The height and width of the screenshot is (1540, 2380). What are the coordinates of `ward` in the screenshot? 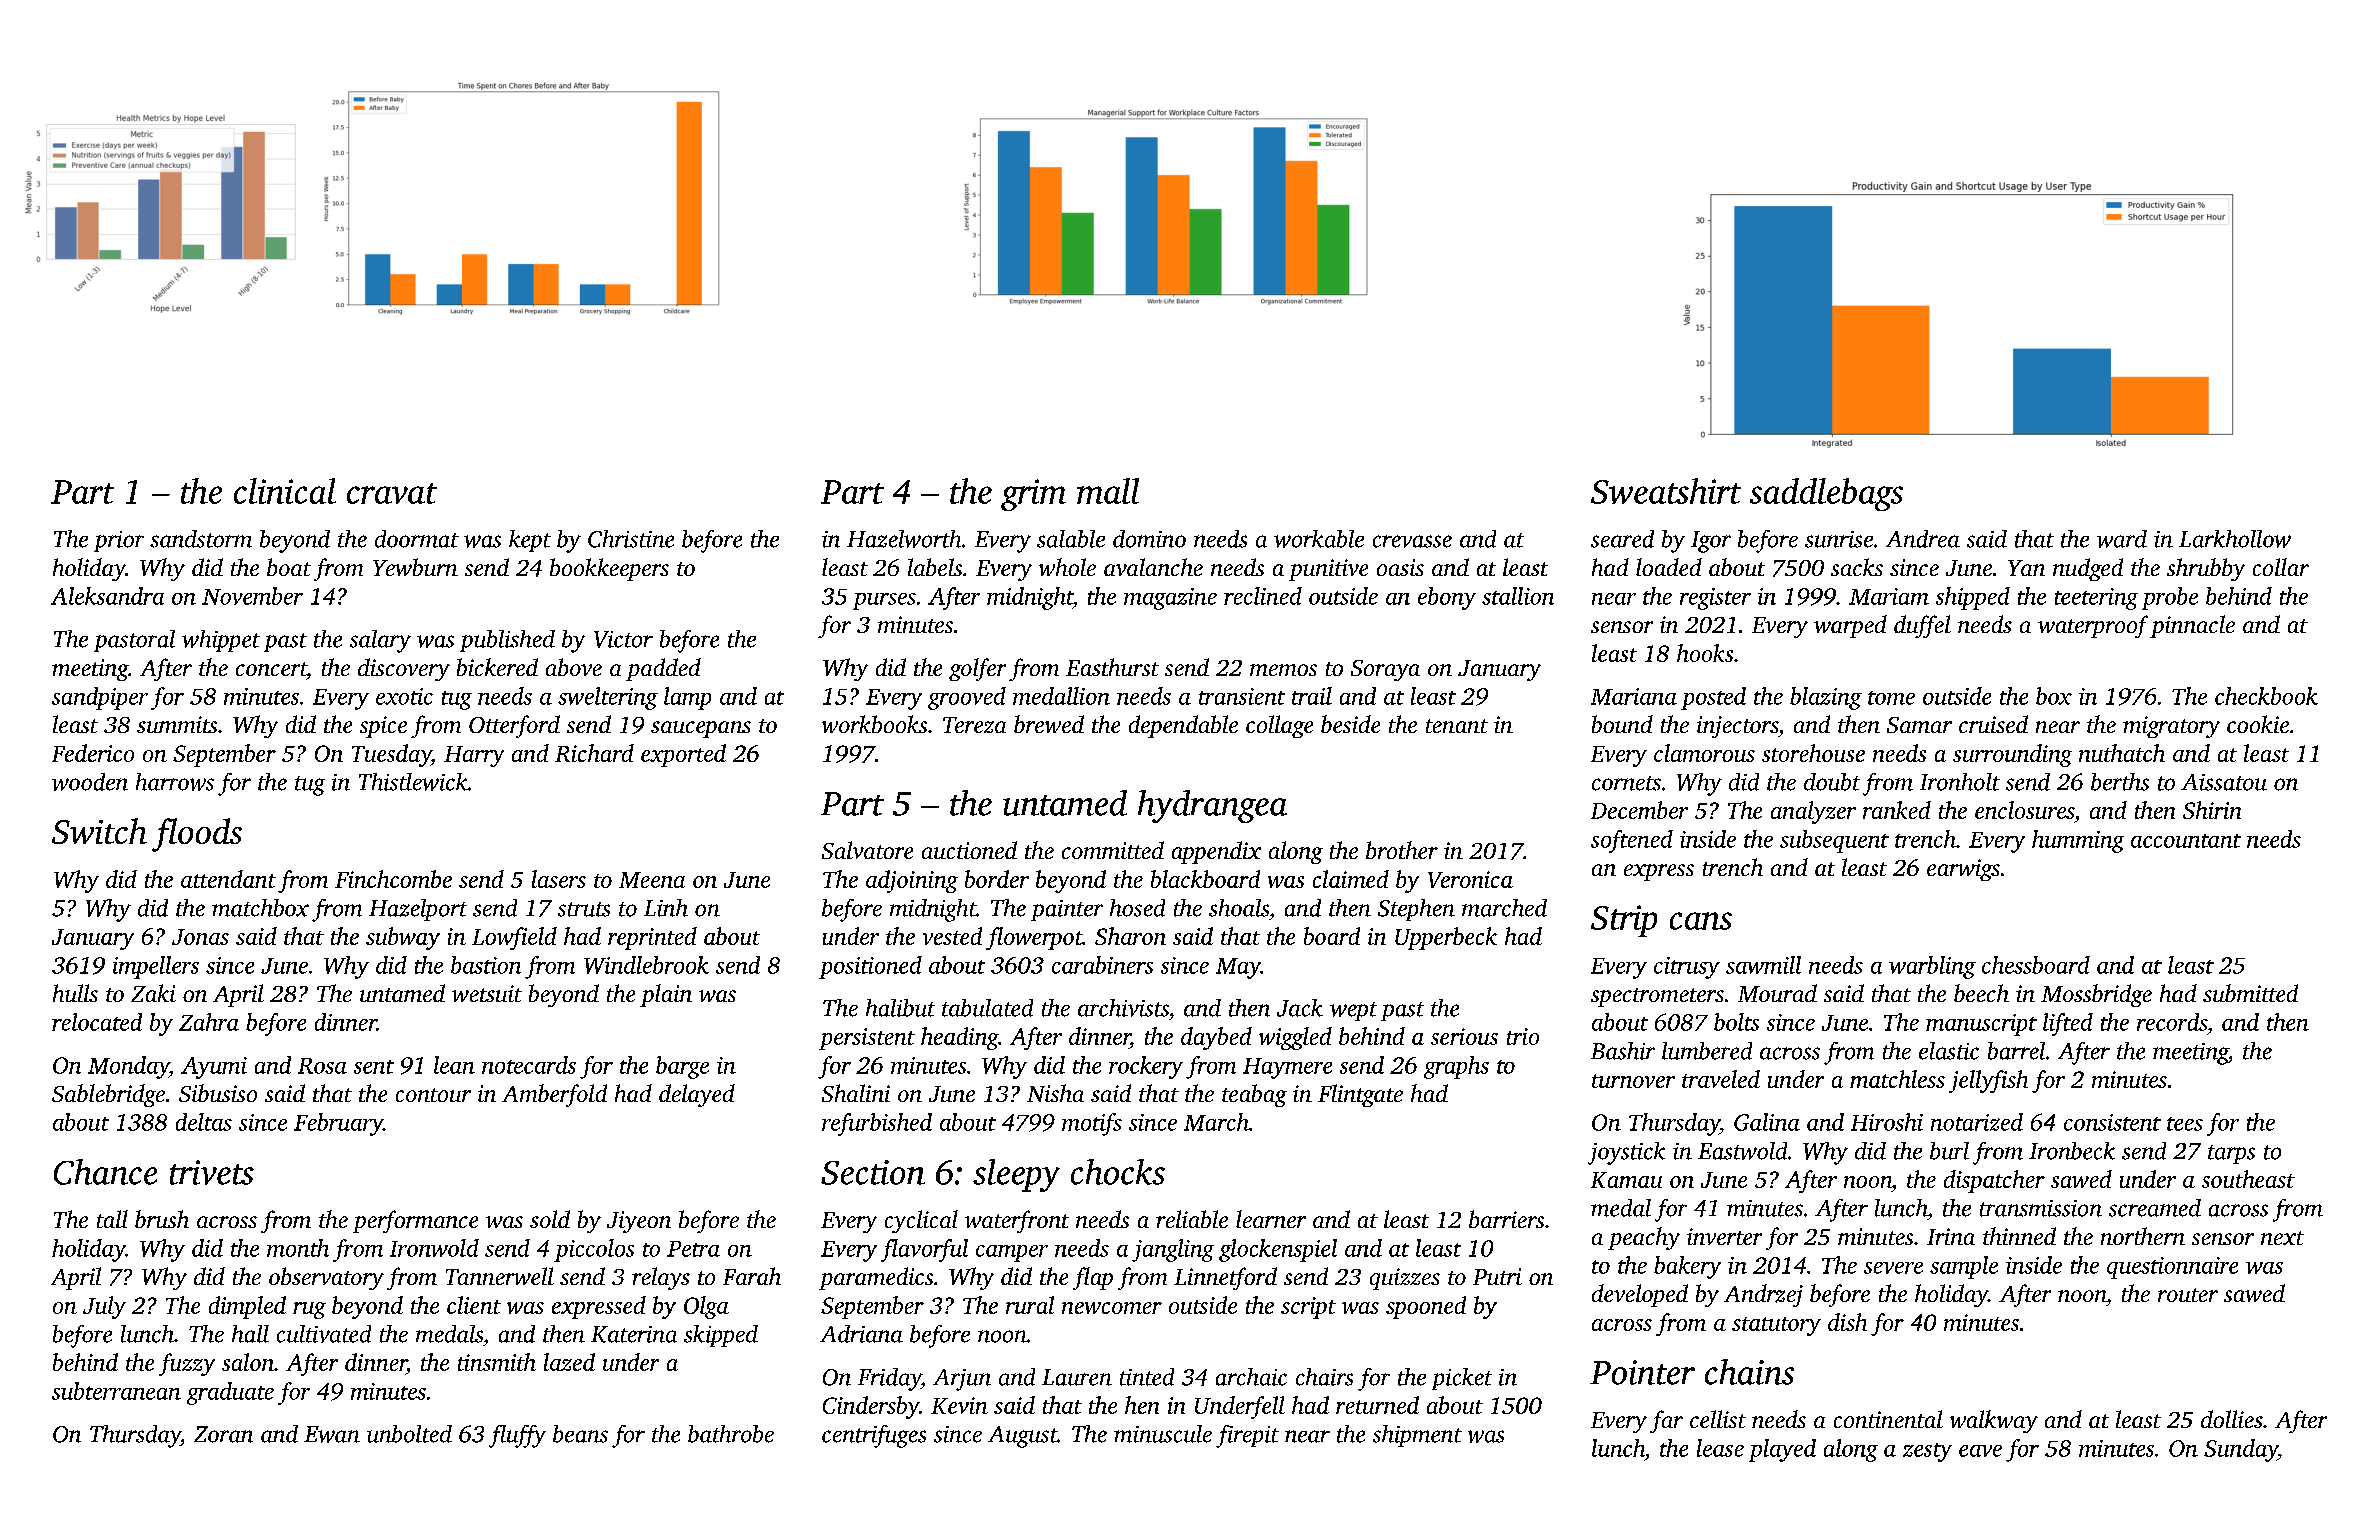 It's located at (2122, 539).
